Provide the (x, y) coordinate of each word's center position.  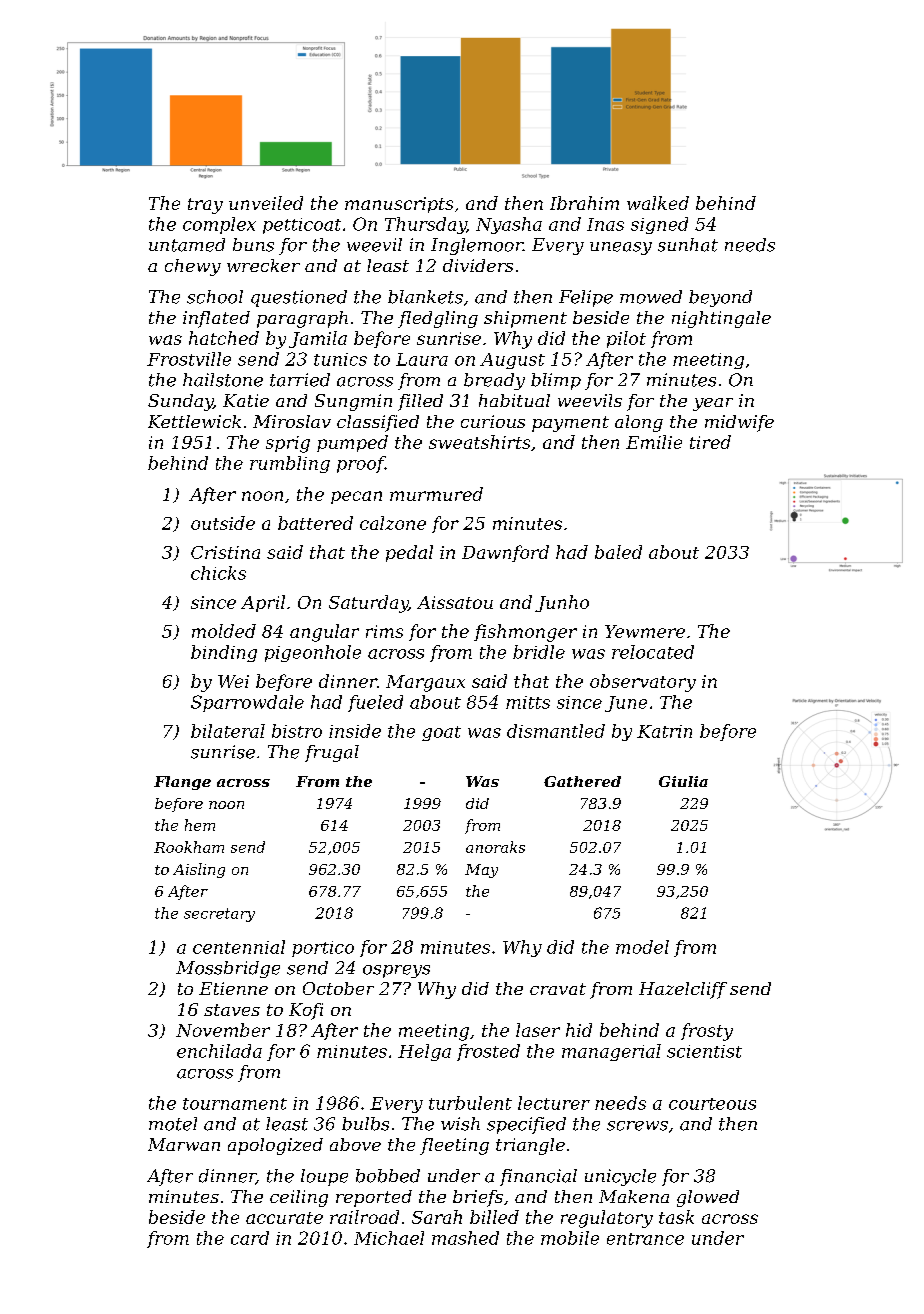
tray (205, 206)
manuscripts (399, 205)
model (642, 947)
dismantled (556, 731)
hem (200, 825)
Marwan (184, 1144)
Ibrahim (584, 203)
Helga (424, 1052)
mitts (528, 702)
